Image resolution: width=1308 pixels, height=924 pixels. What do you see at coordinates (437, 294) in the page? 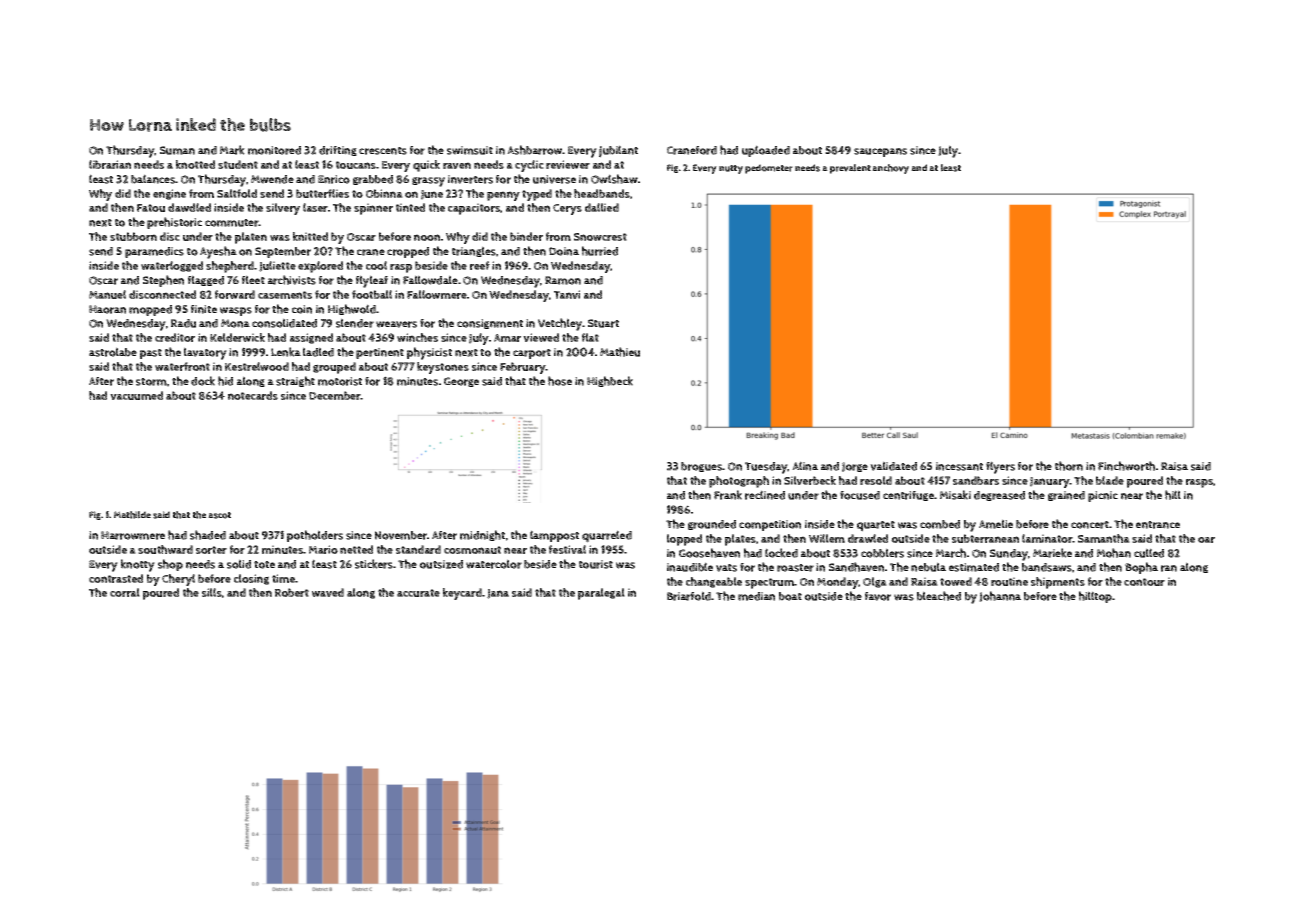
I see `Fallowmere` at bounding box center [437, 294].
